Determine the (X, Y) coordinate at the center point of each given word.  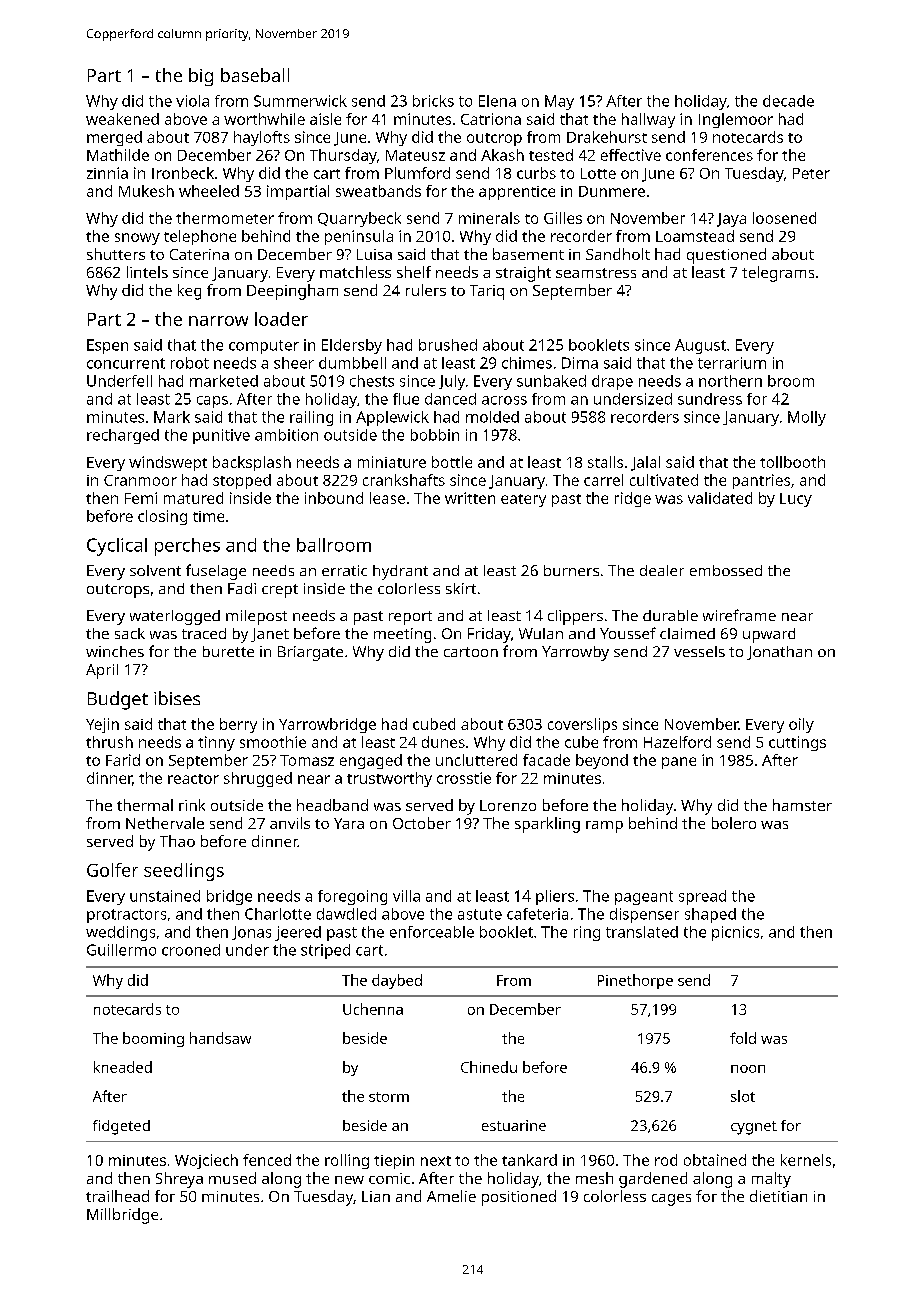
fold (743, 1038)
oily (801, 725)
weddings (120, 933)
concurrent (126, 363)
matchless (355, 272)
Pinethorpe (635, 981)
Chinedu (489, 1067)
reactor (193, 779)
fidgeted (121, 1127)
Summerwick (300, 101)
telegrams (778, 274)
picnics (735, 933)
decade (788, 101)
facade (546, 760)
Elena (497, 101)
